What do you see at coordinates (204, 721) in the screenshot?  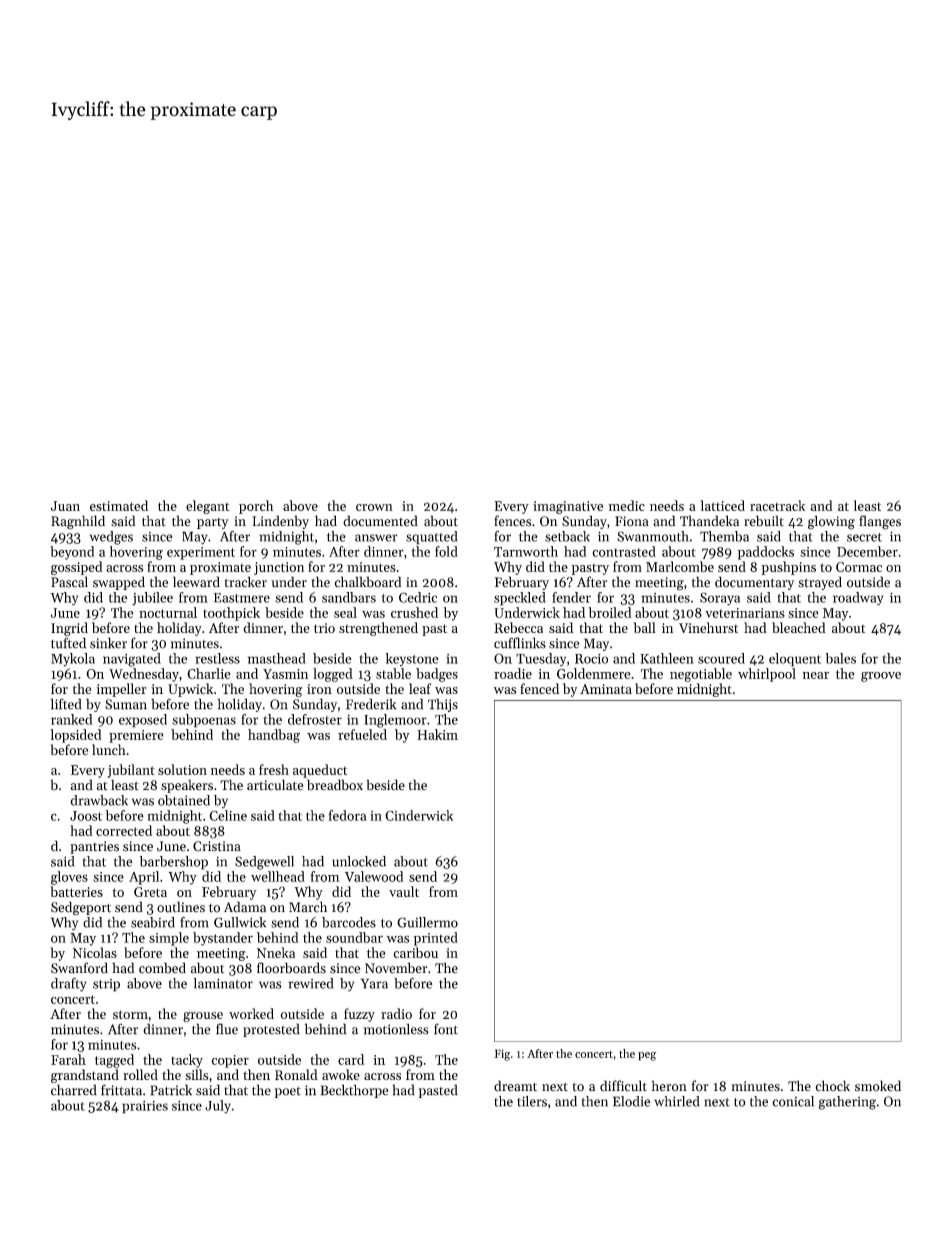 I see `subpoenas` at bounding box center [204, 721].
